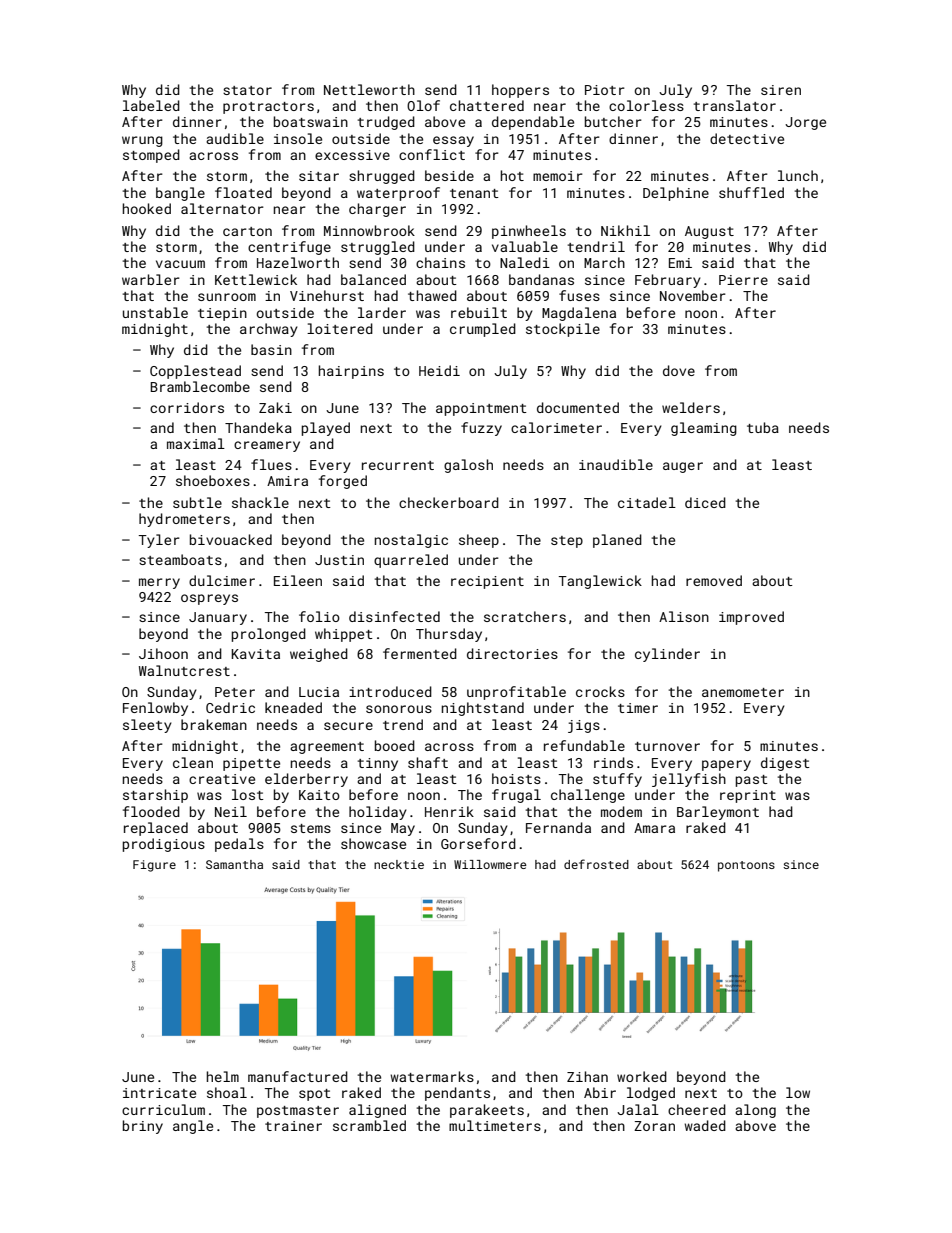 This page has height=1233, width=952. I want to click on bivouacked, so click(231, 539).
